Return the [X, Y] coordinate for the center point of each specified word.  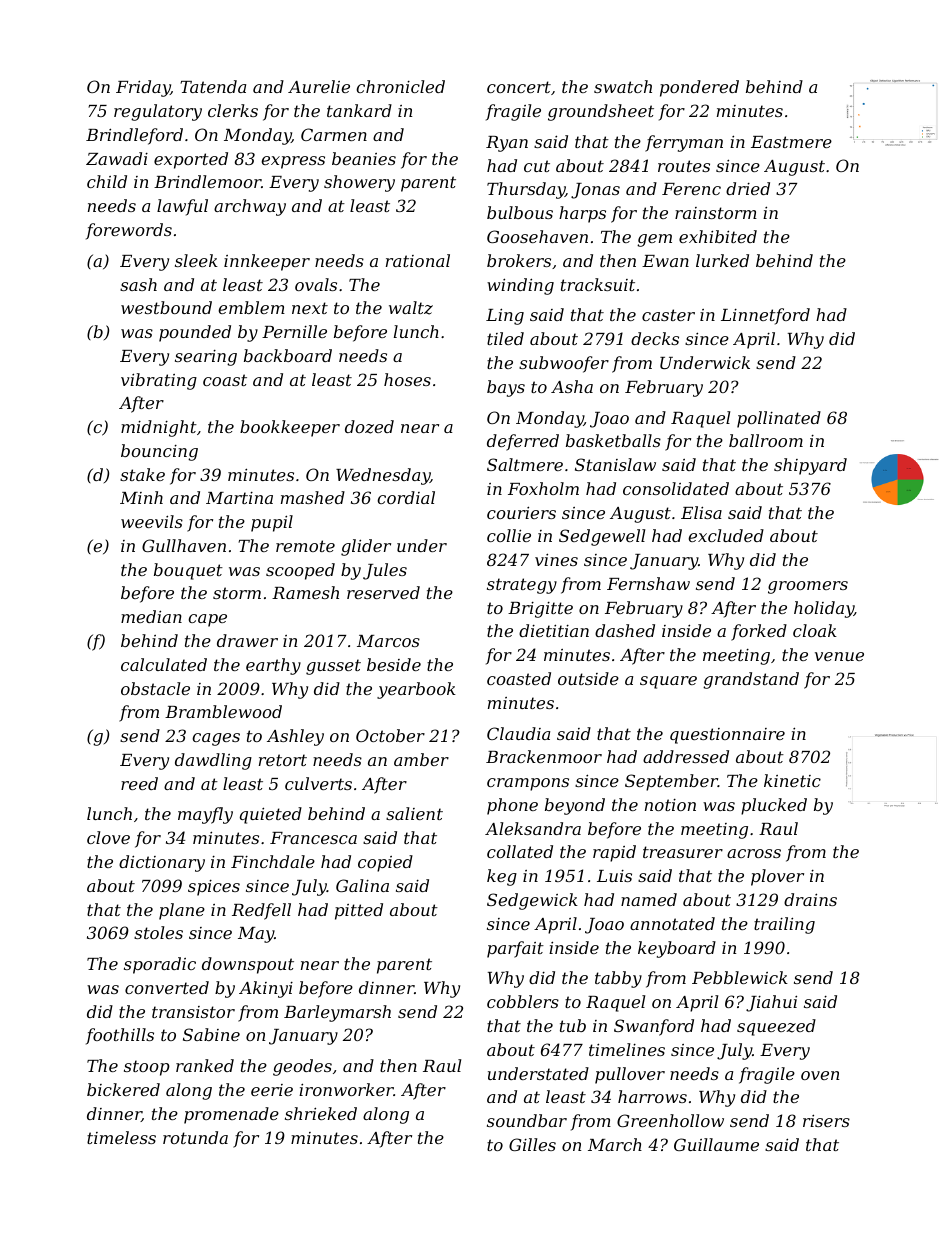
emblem [251, 307]
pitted [359, 911]
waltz [411, 308]
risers [826, 1120]
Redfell [261, 911]
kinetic [792, 780]
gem [654, 240]
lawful [182, 207]
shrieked [321, 1113]
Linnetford [765, 316]
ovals [316, 284]
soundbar [527, 1120]
